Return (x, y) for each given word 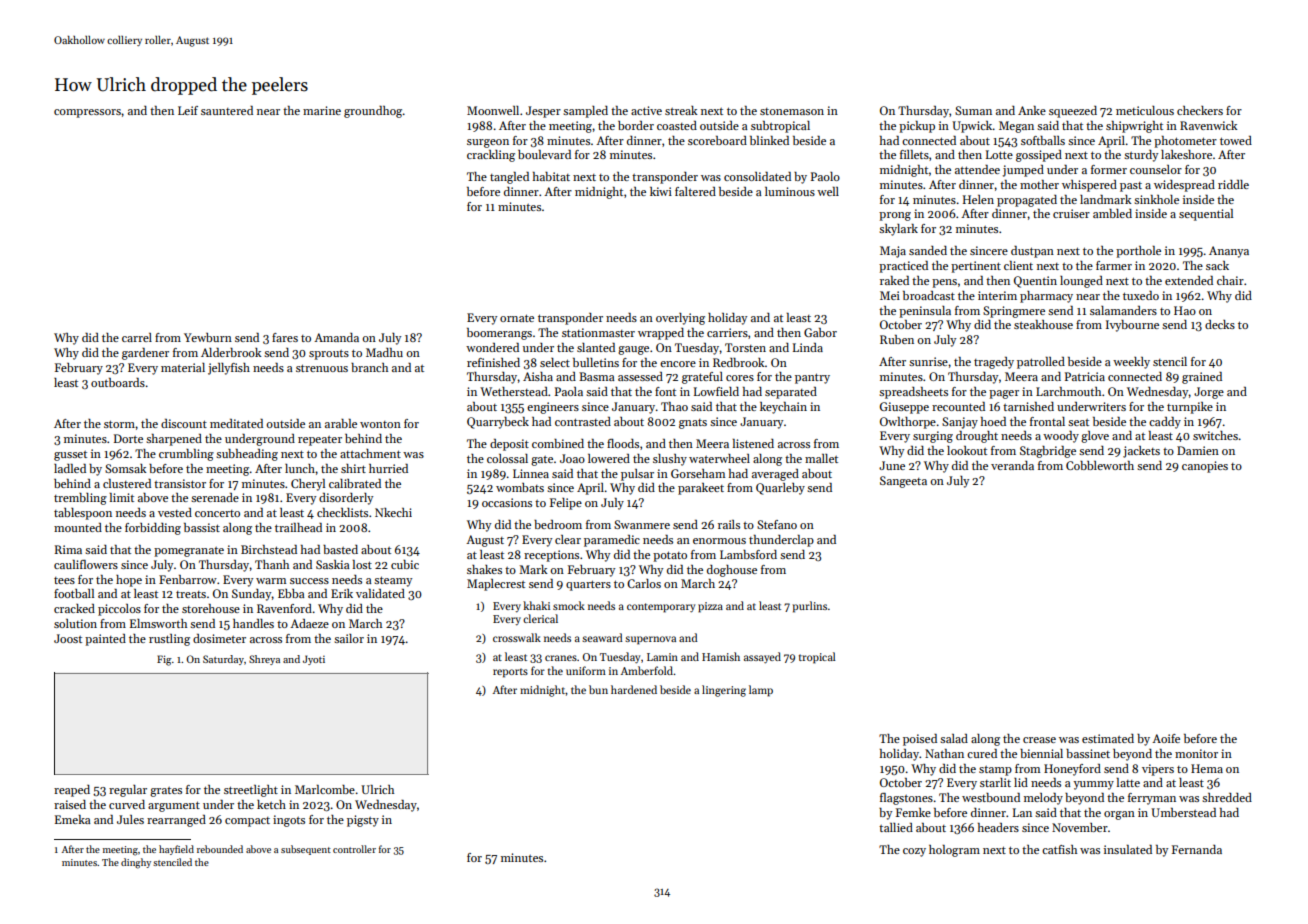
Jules (130, 819)
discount (184, 423)
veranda (1012, 465)
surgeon (488, 143)
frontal (1047, 421)
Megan (1016, 127)
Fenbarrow (188, 579)
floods (623, 443)
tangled (509, 178)
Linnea (531, 473)
